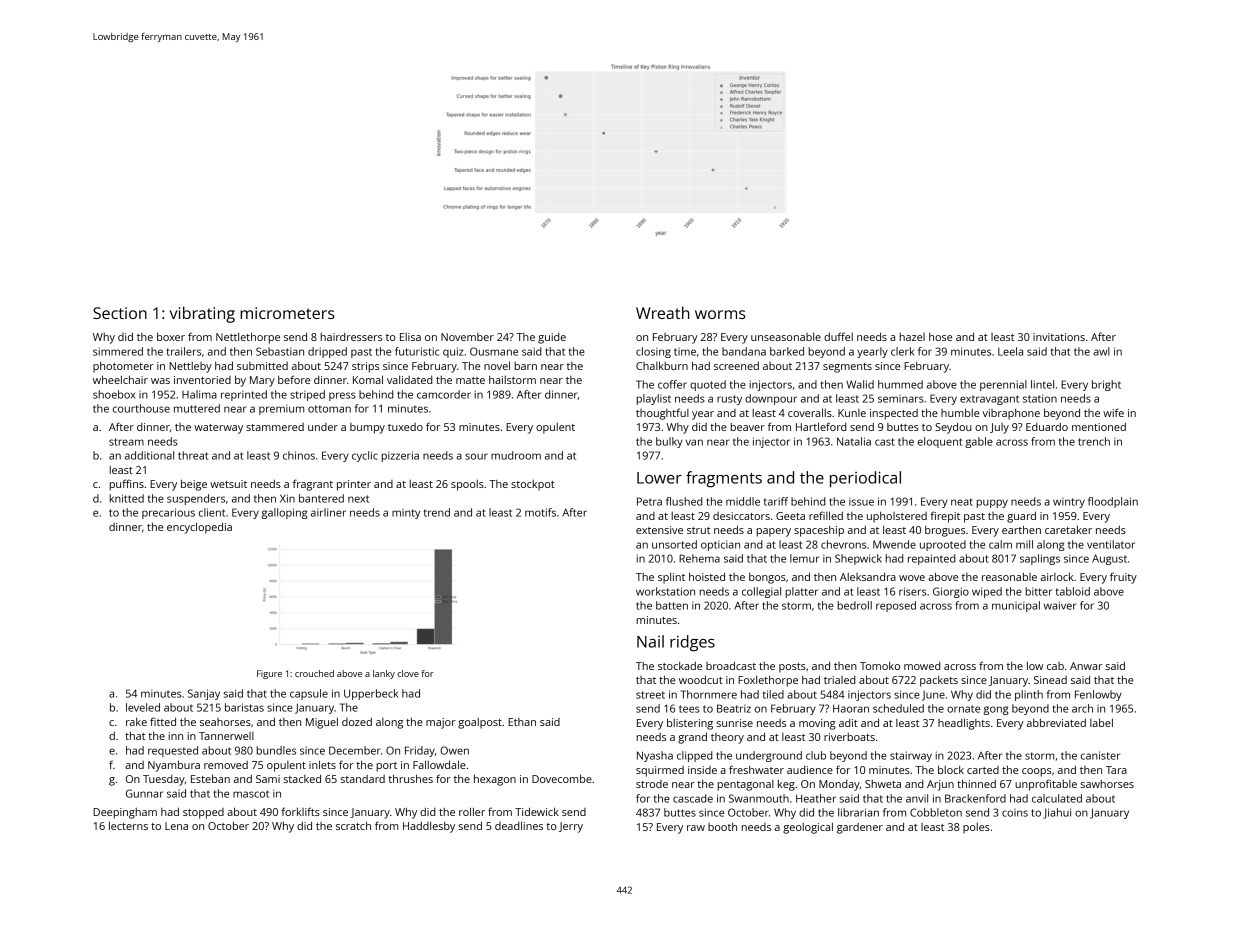 The image size is (1233, 952). Describe the element at coordinates (199, 528) in the image. I see `encyclopedia` at that location.
